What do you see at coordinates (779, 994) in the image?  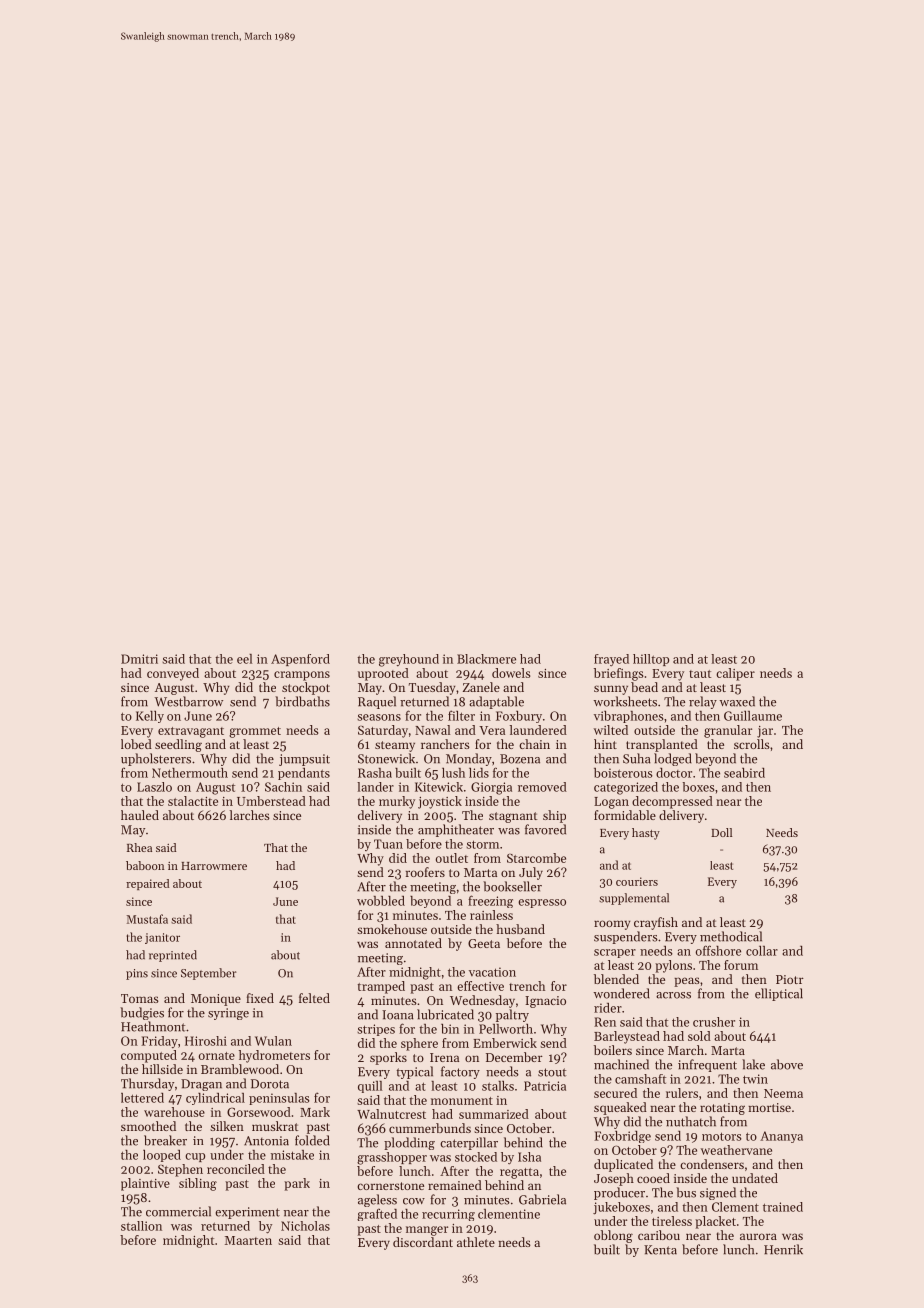 I see `elliptical` at bounding box center [779, 994].
